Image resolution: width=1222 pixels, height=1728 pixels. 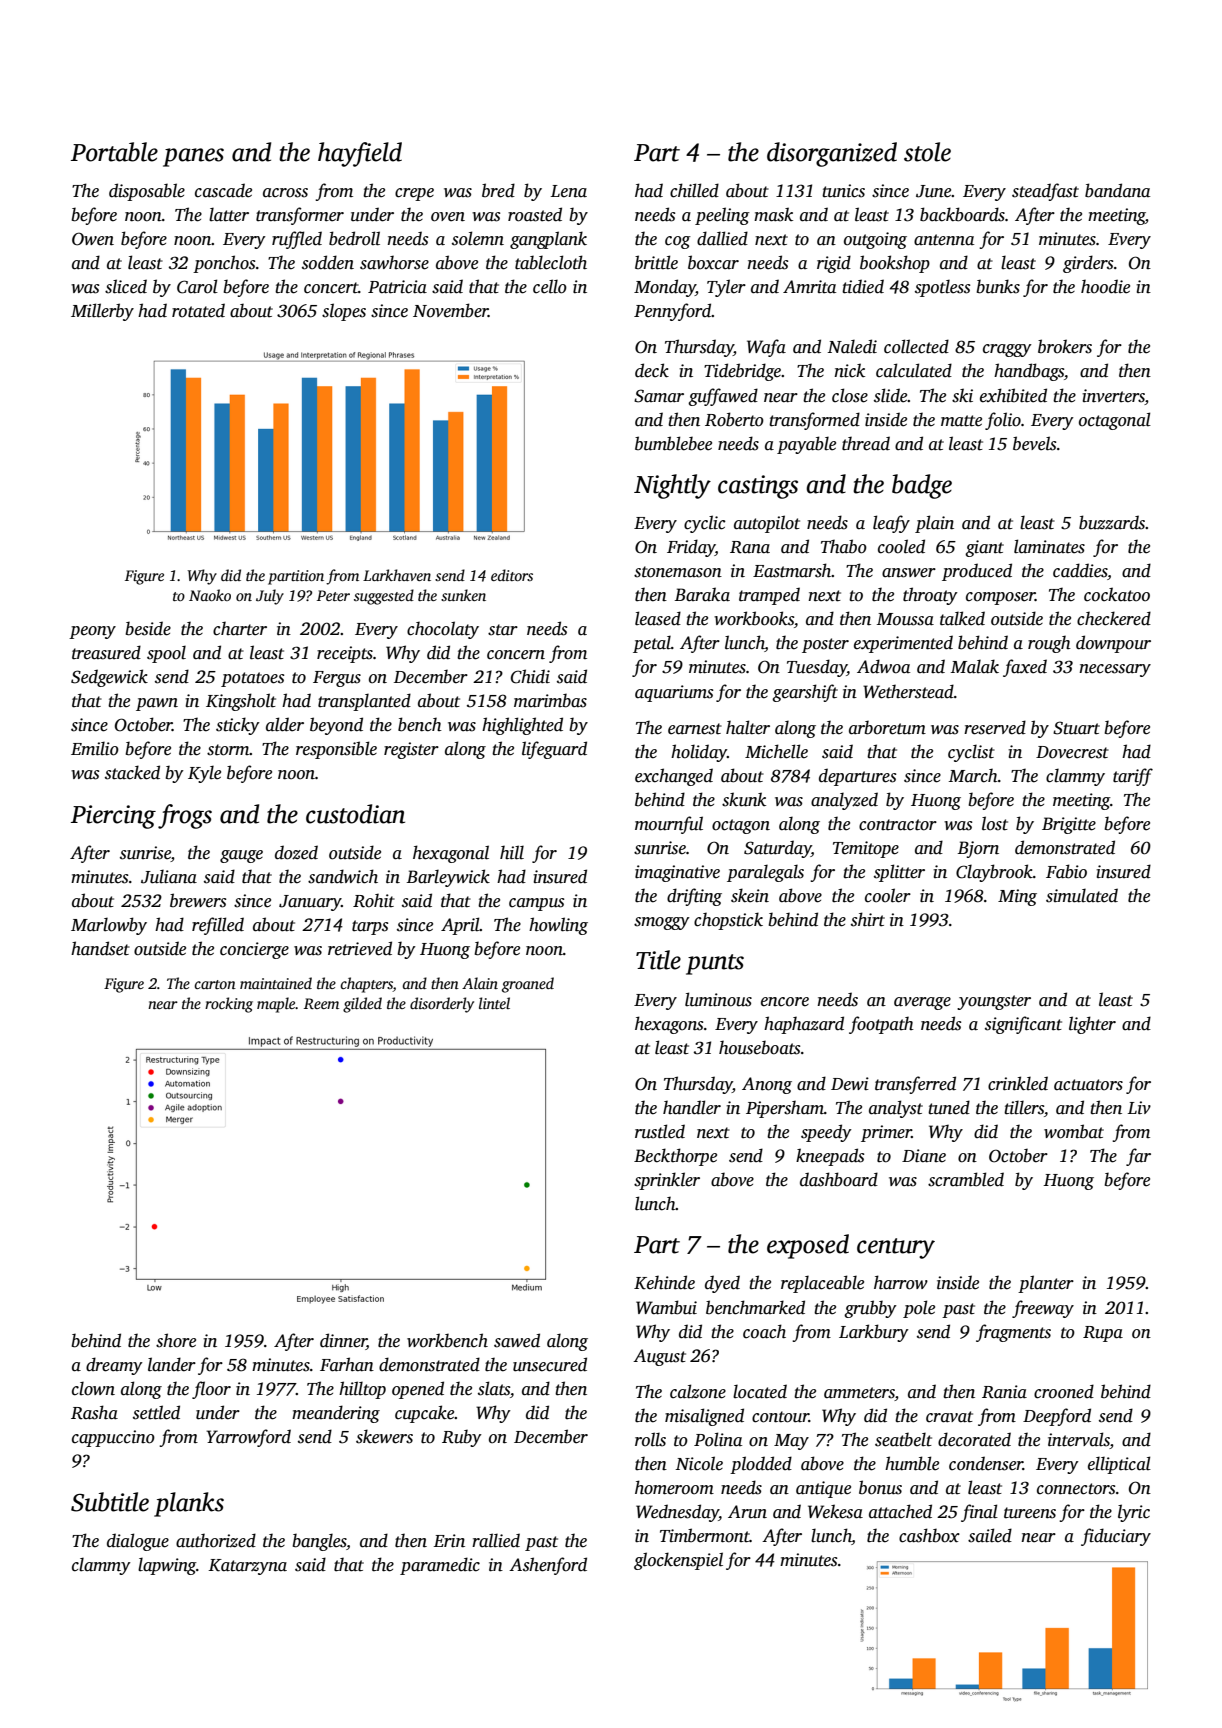 What do you see at coordinates (998, 286) in the image?
I see `bunks` at bounding box center [998, 286].
